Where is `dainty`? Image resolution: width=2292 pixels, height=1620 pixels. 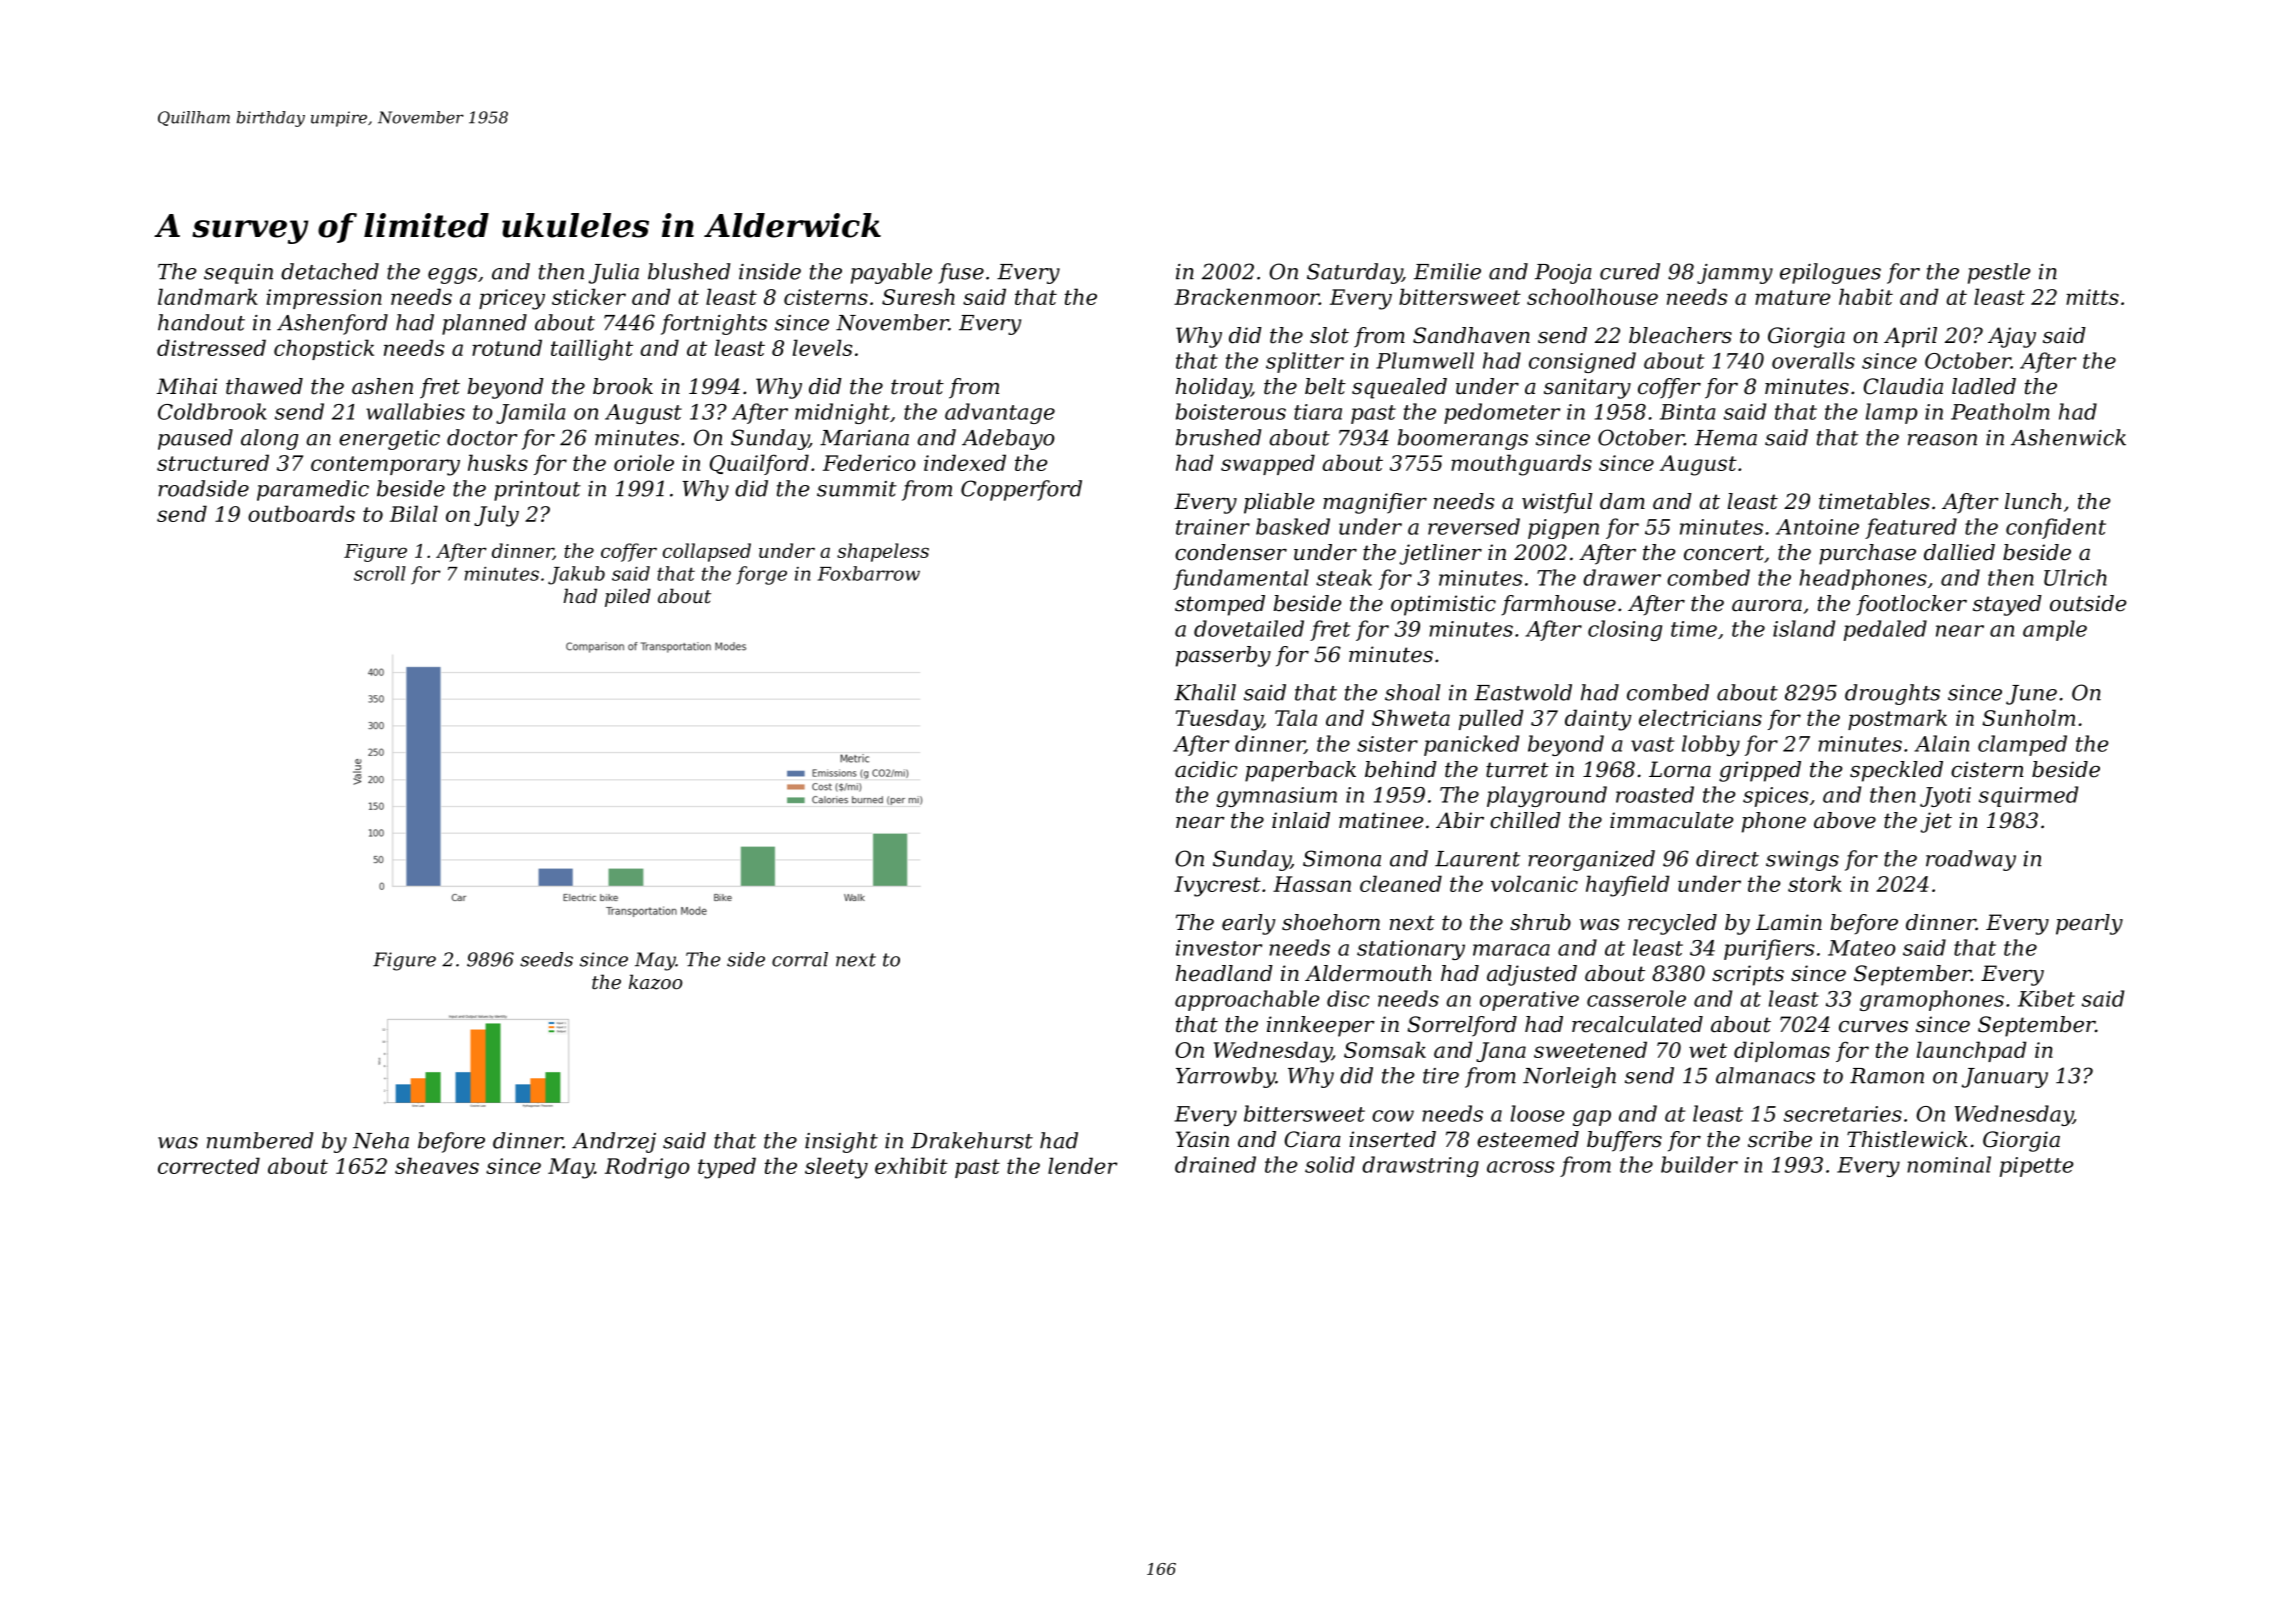 dainty is located at coordinates (1598, 720).
